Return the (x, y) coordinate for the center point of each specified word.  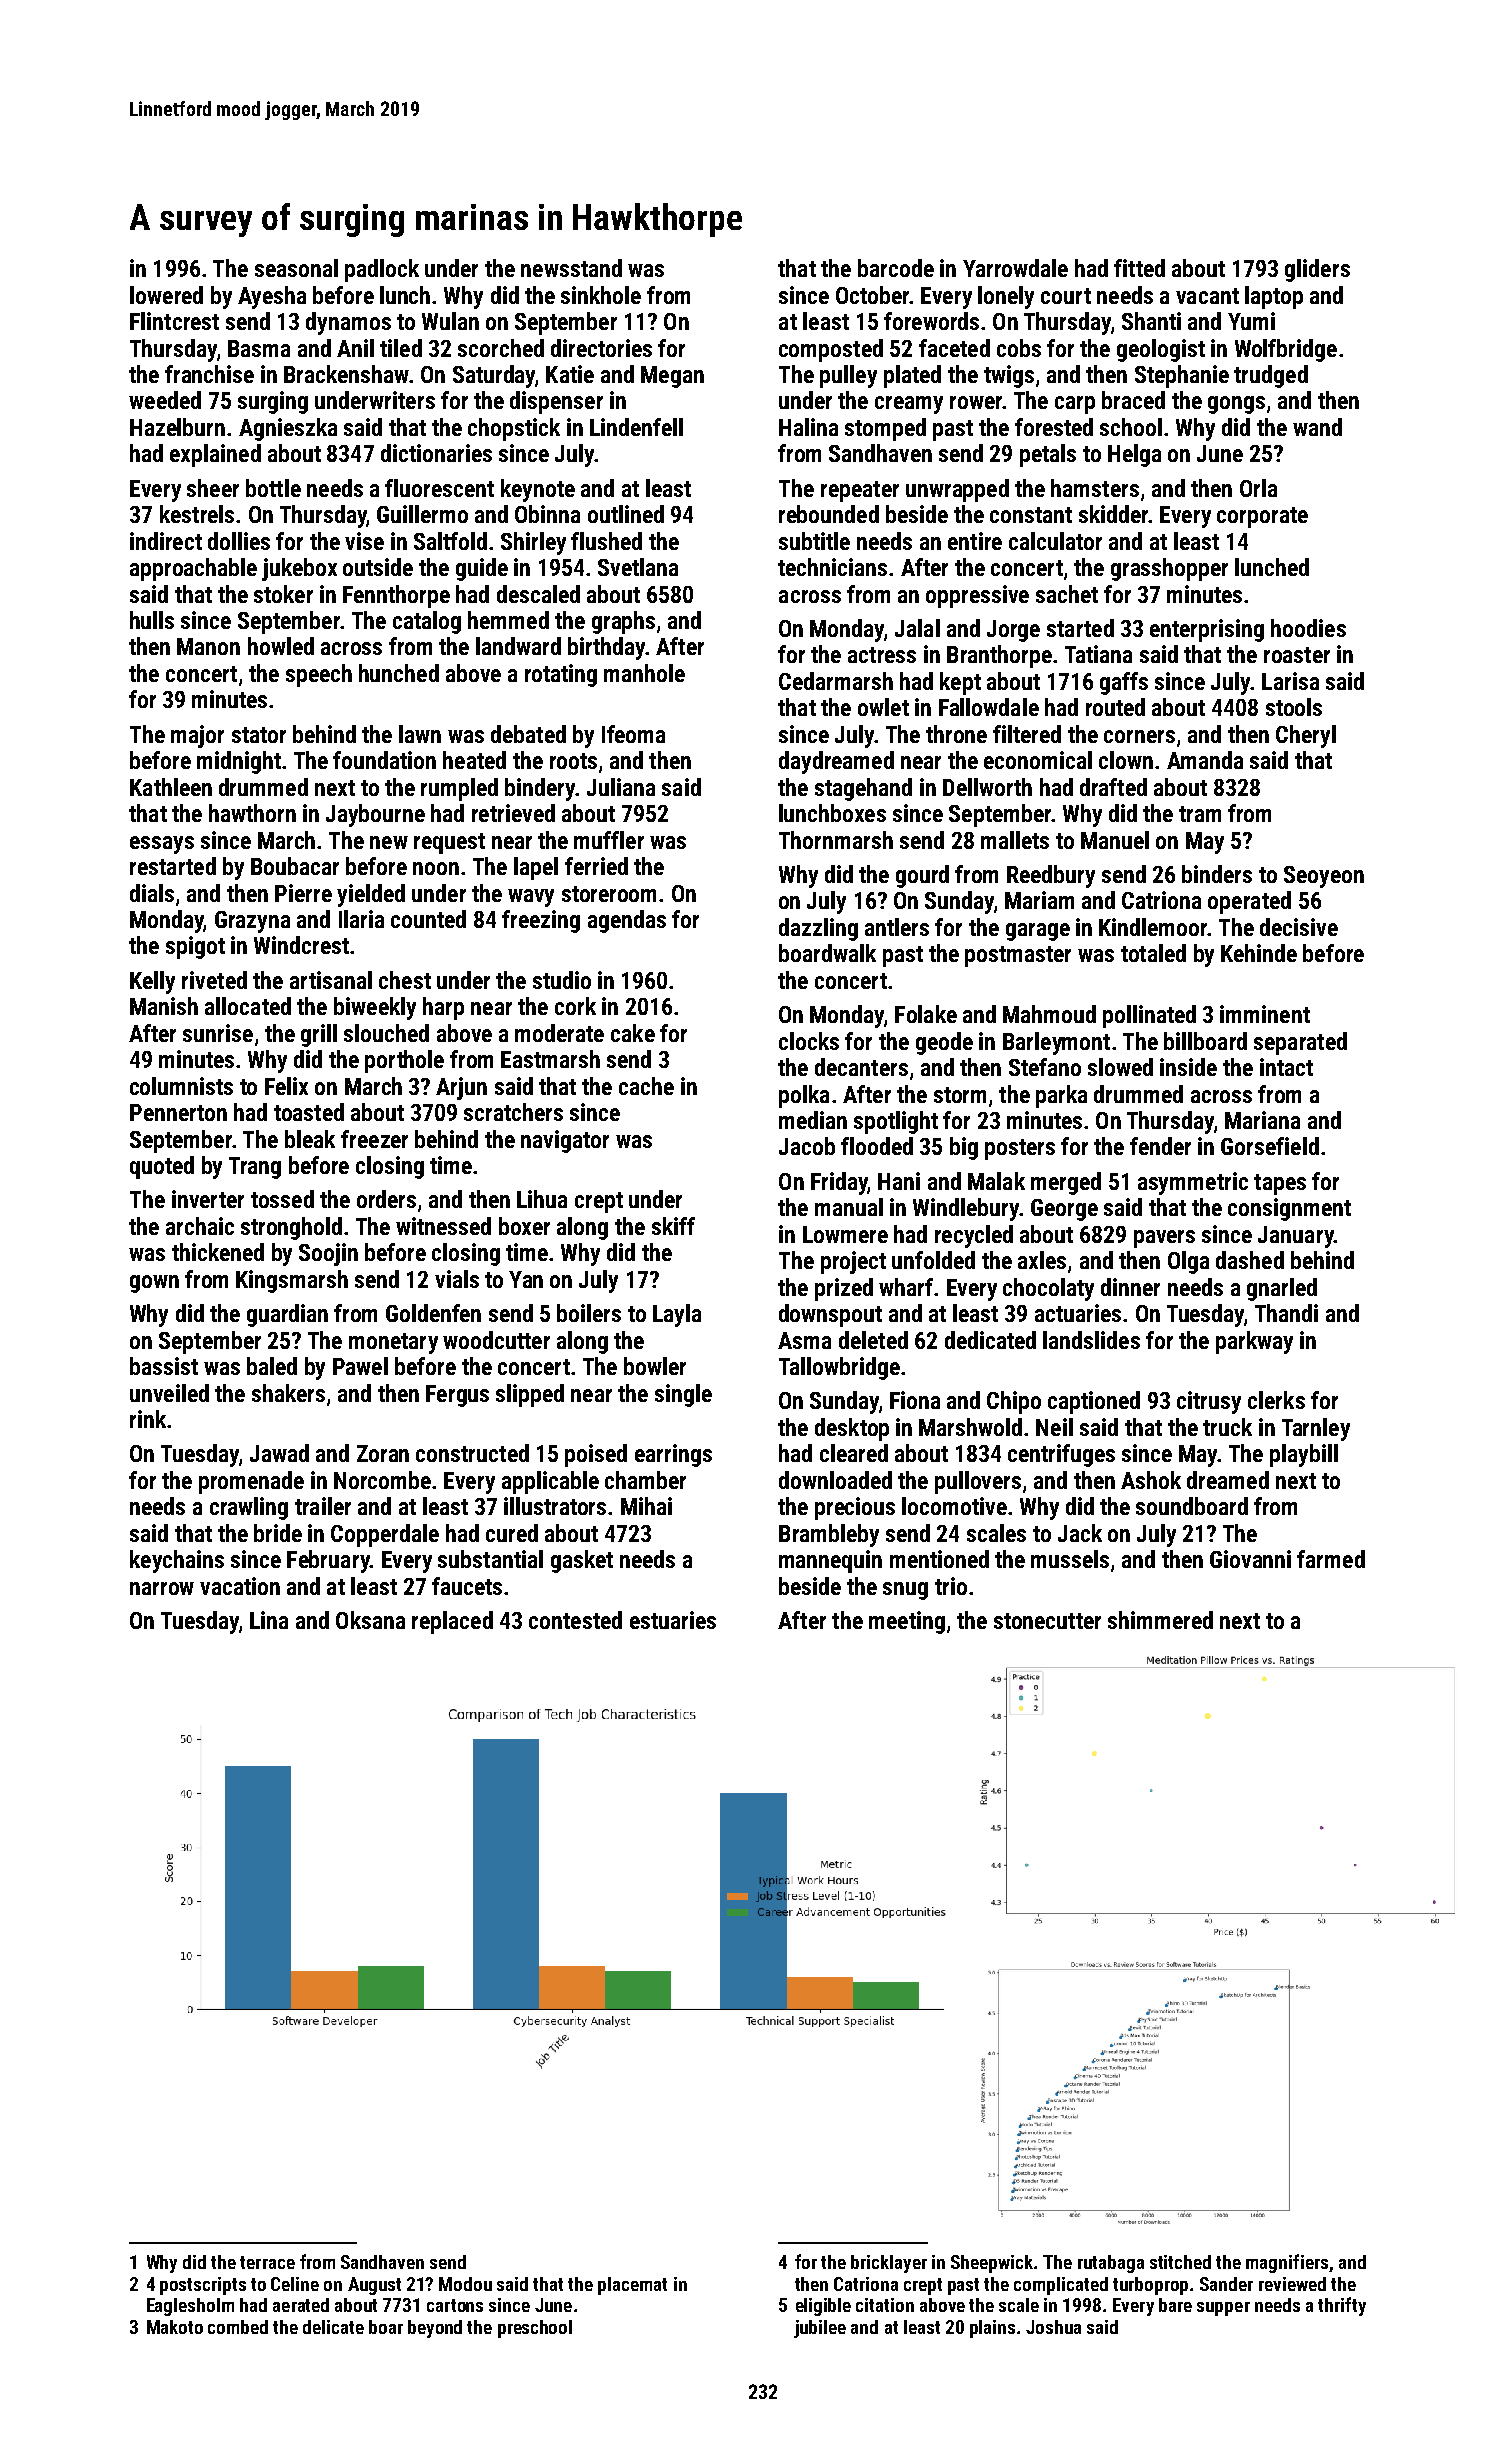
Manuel (1115, 840)
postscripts (203, 2286)
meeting (907, 1622)
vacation (240, 1586)
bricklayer (889, 2264)
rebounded (829, 514)
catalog (427, 622)
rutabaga (1111, 2264)
